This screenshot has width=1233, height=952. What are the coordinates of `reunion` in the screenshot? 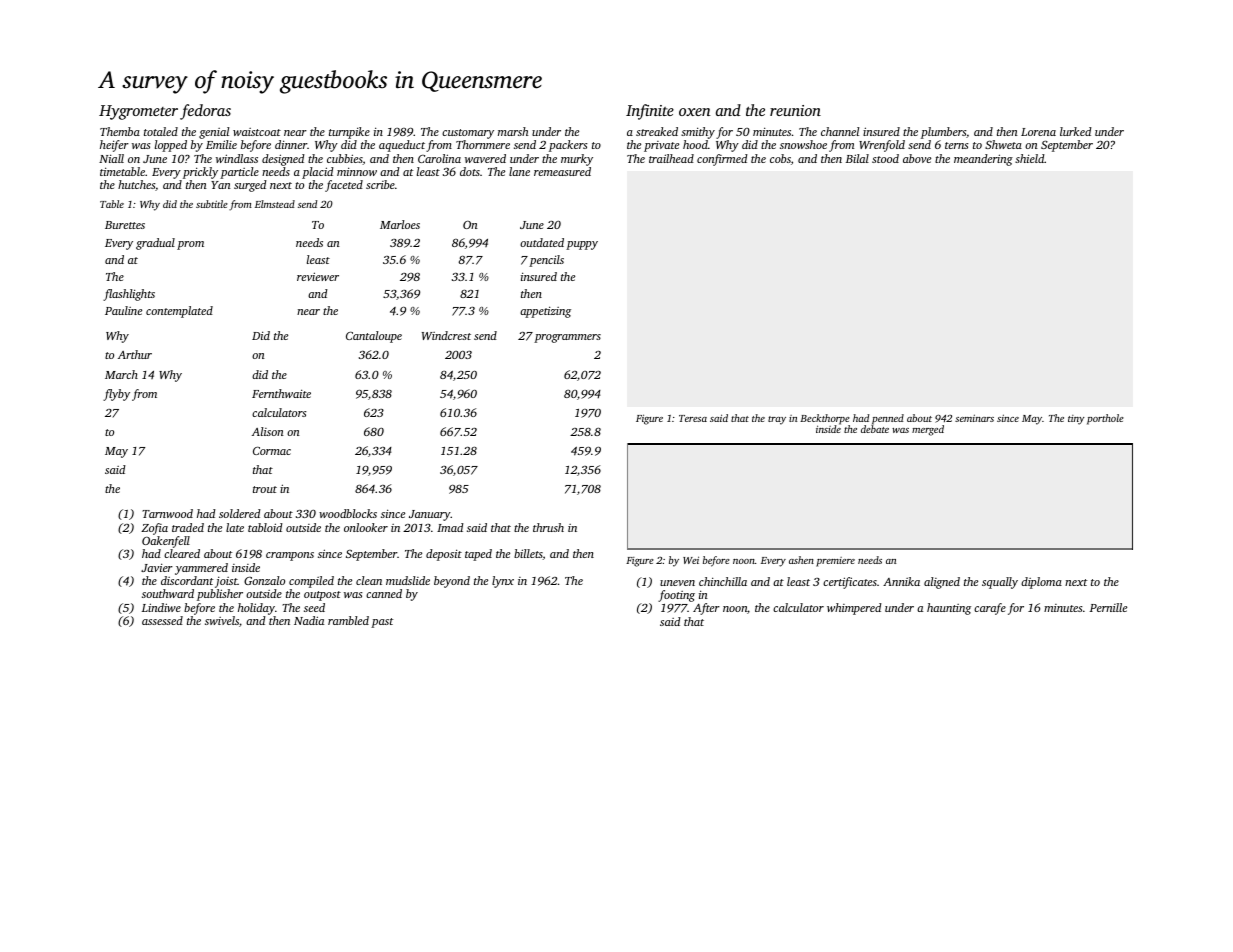 It's located at (795, 110).
